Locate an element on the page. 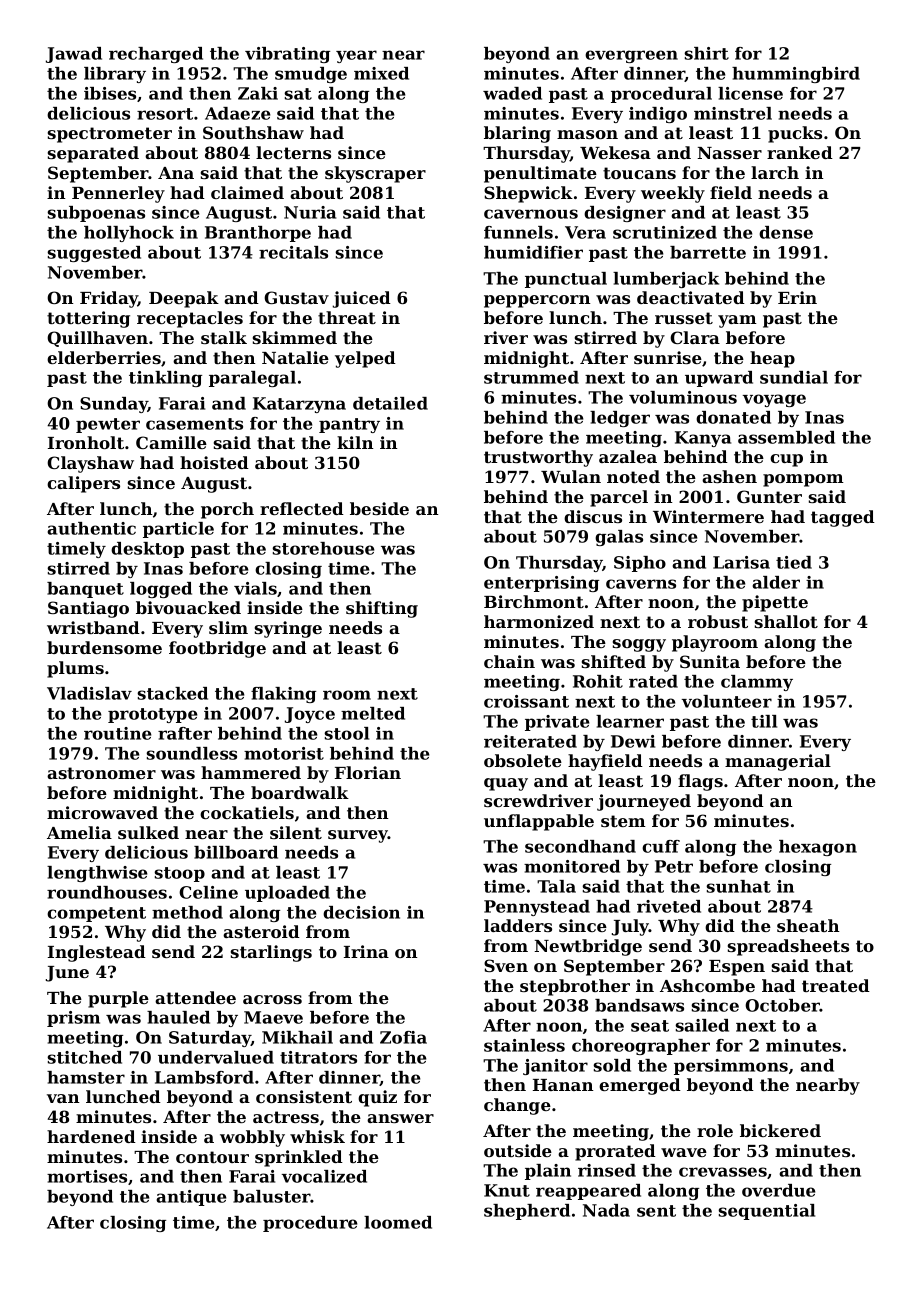 The width and height of the page is (924, 1308). waded is located at coordinates (512, 93).
